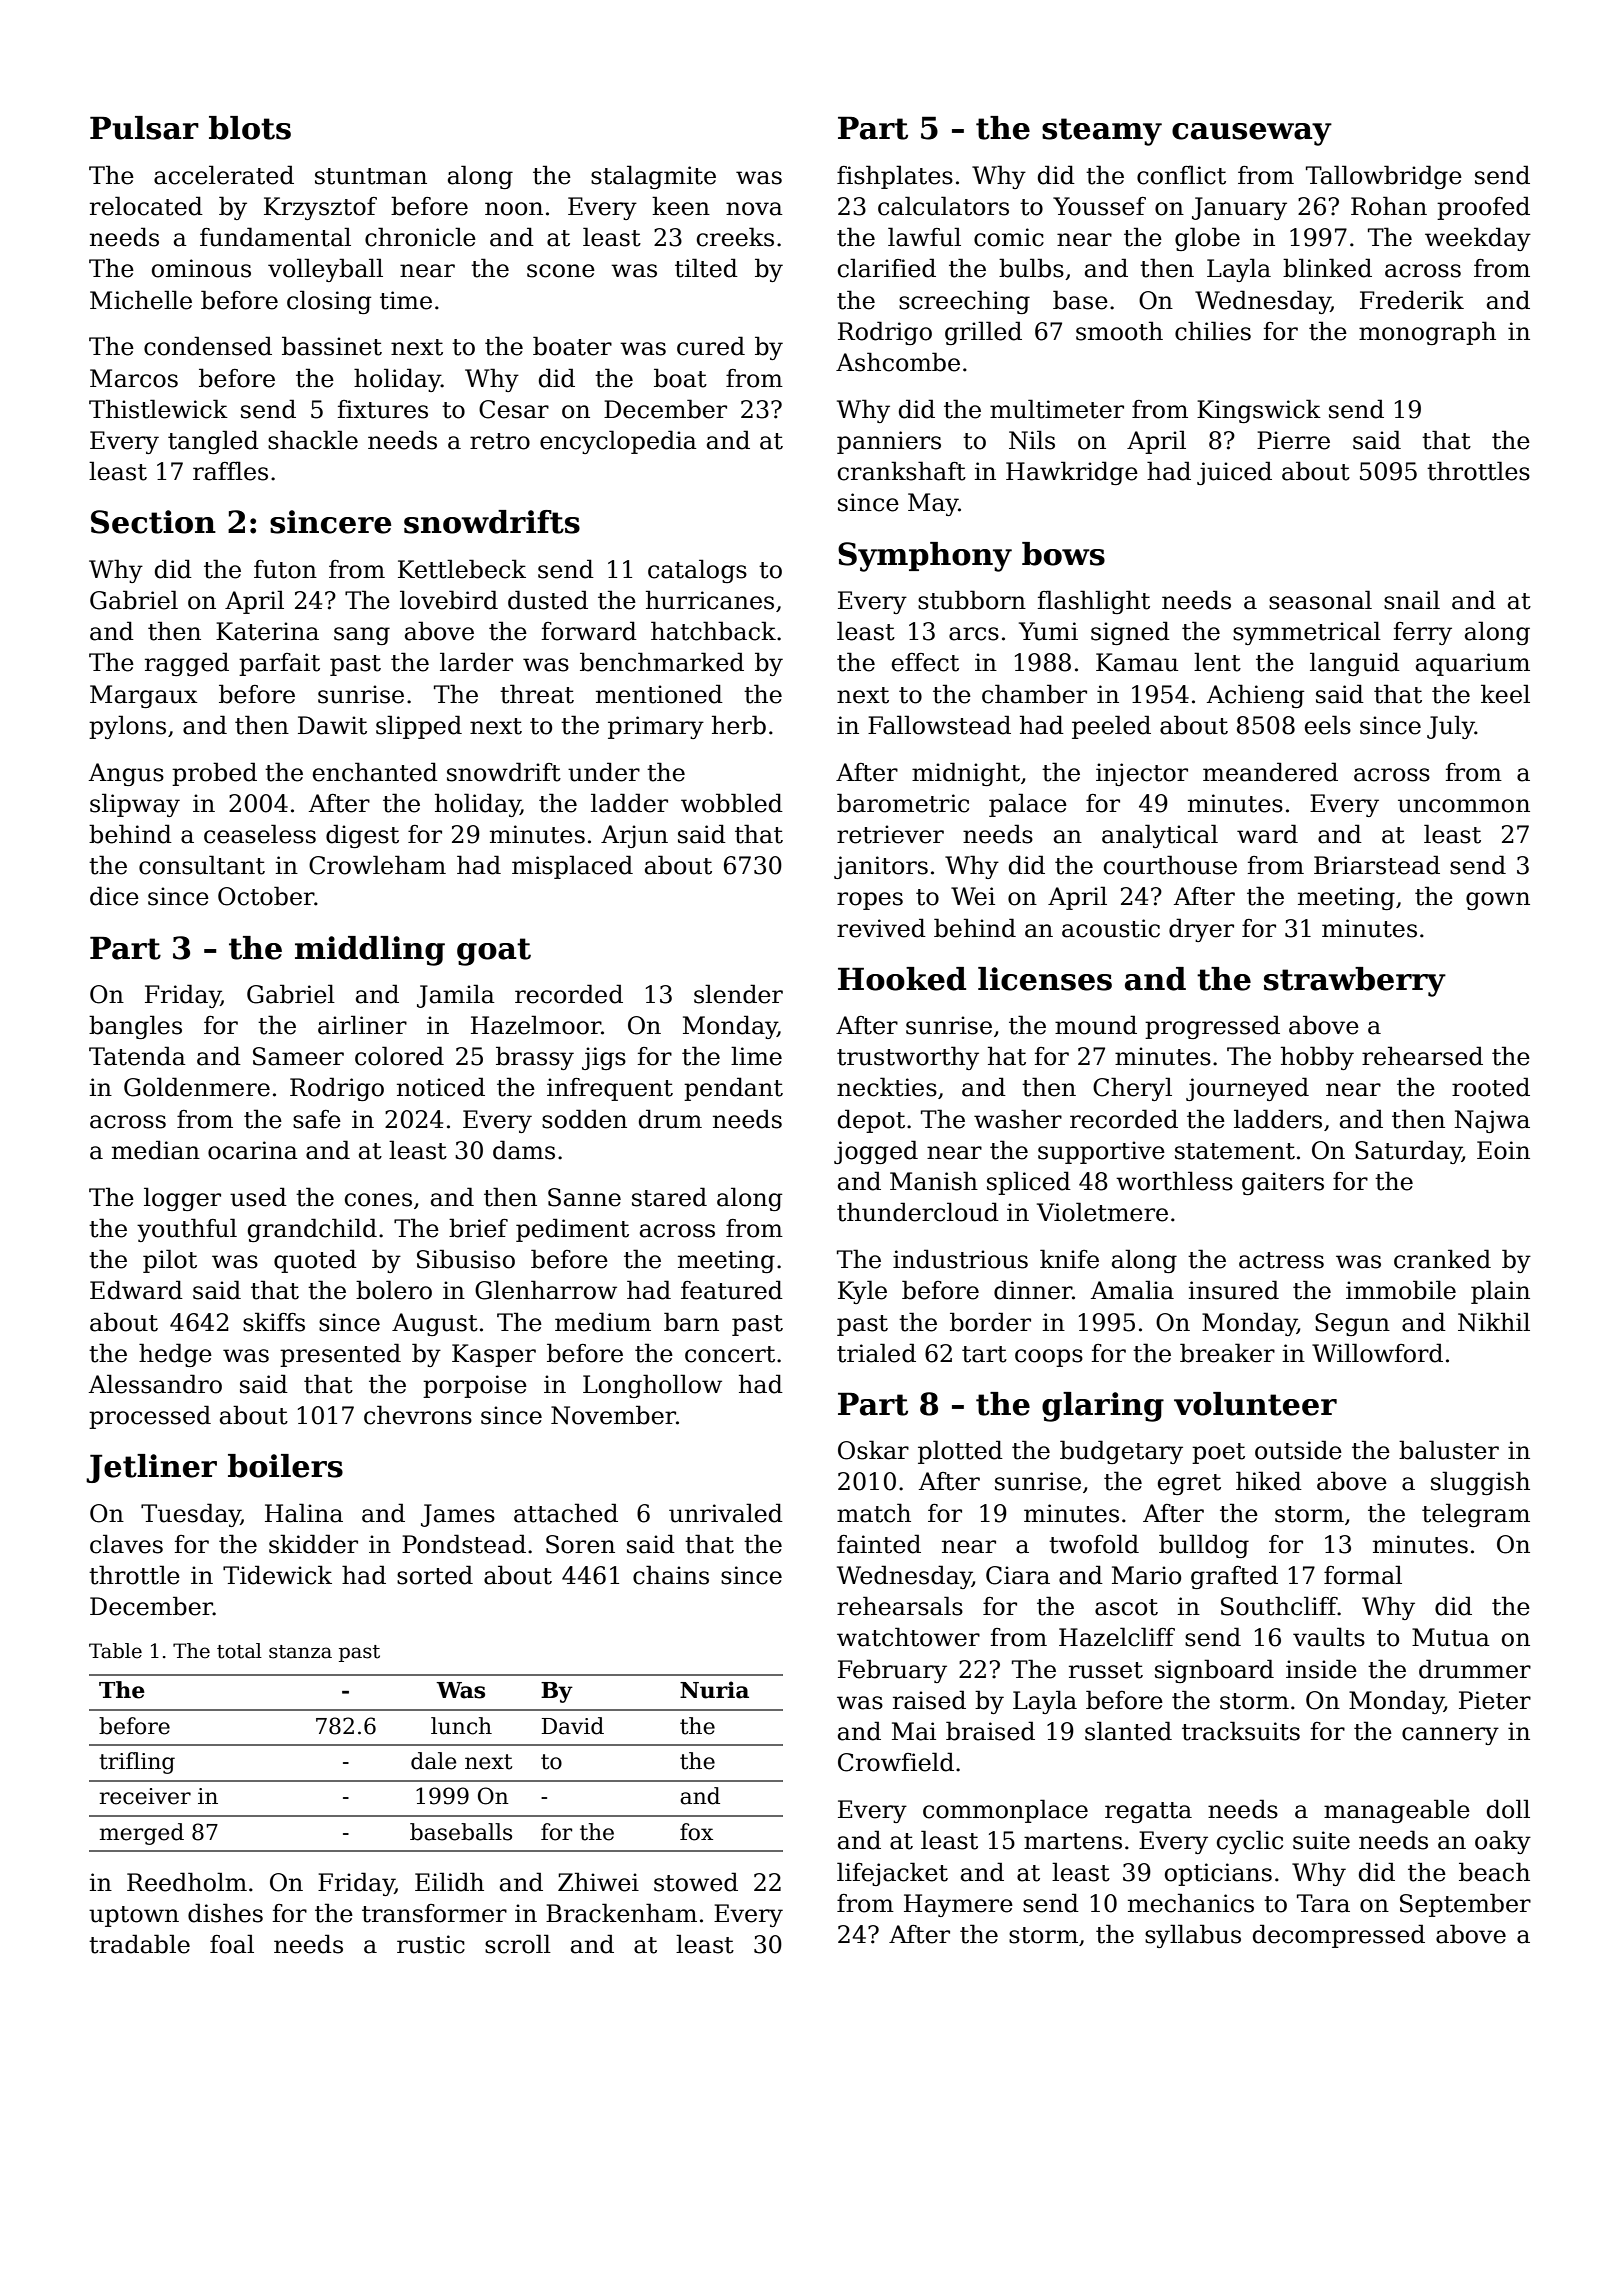 The width and height of the screenshot is (1620, 2292). I want to click on median, so click(156, 1150).
